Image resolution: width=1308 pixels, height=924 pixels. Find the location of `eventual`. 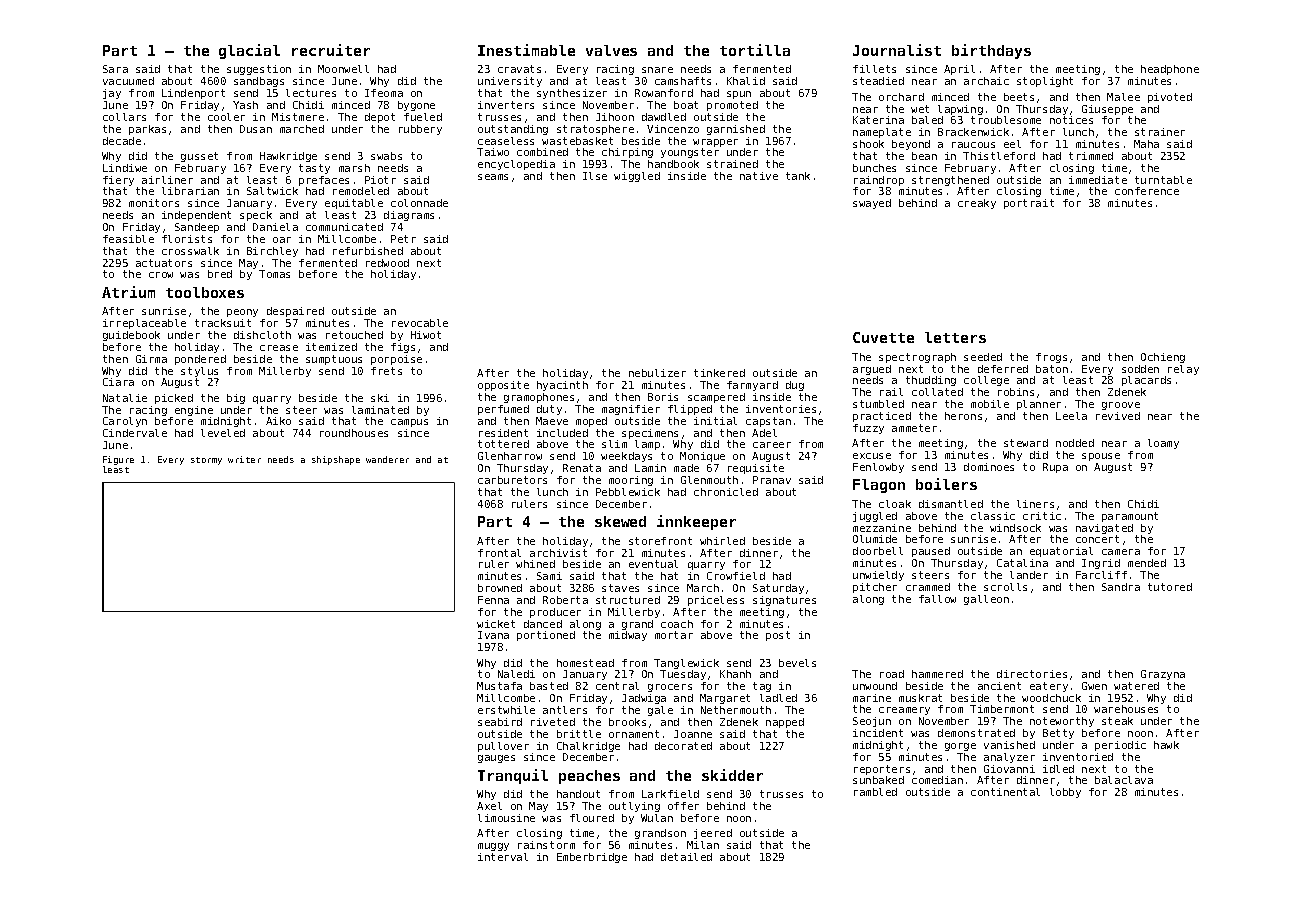

eventual is located at coordinates (653, 564).
